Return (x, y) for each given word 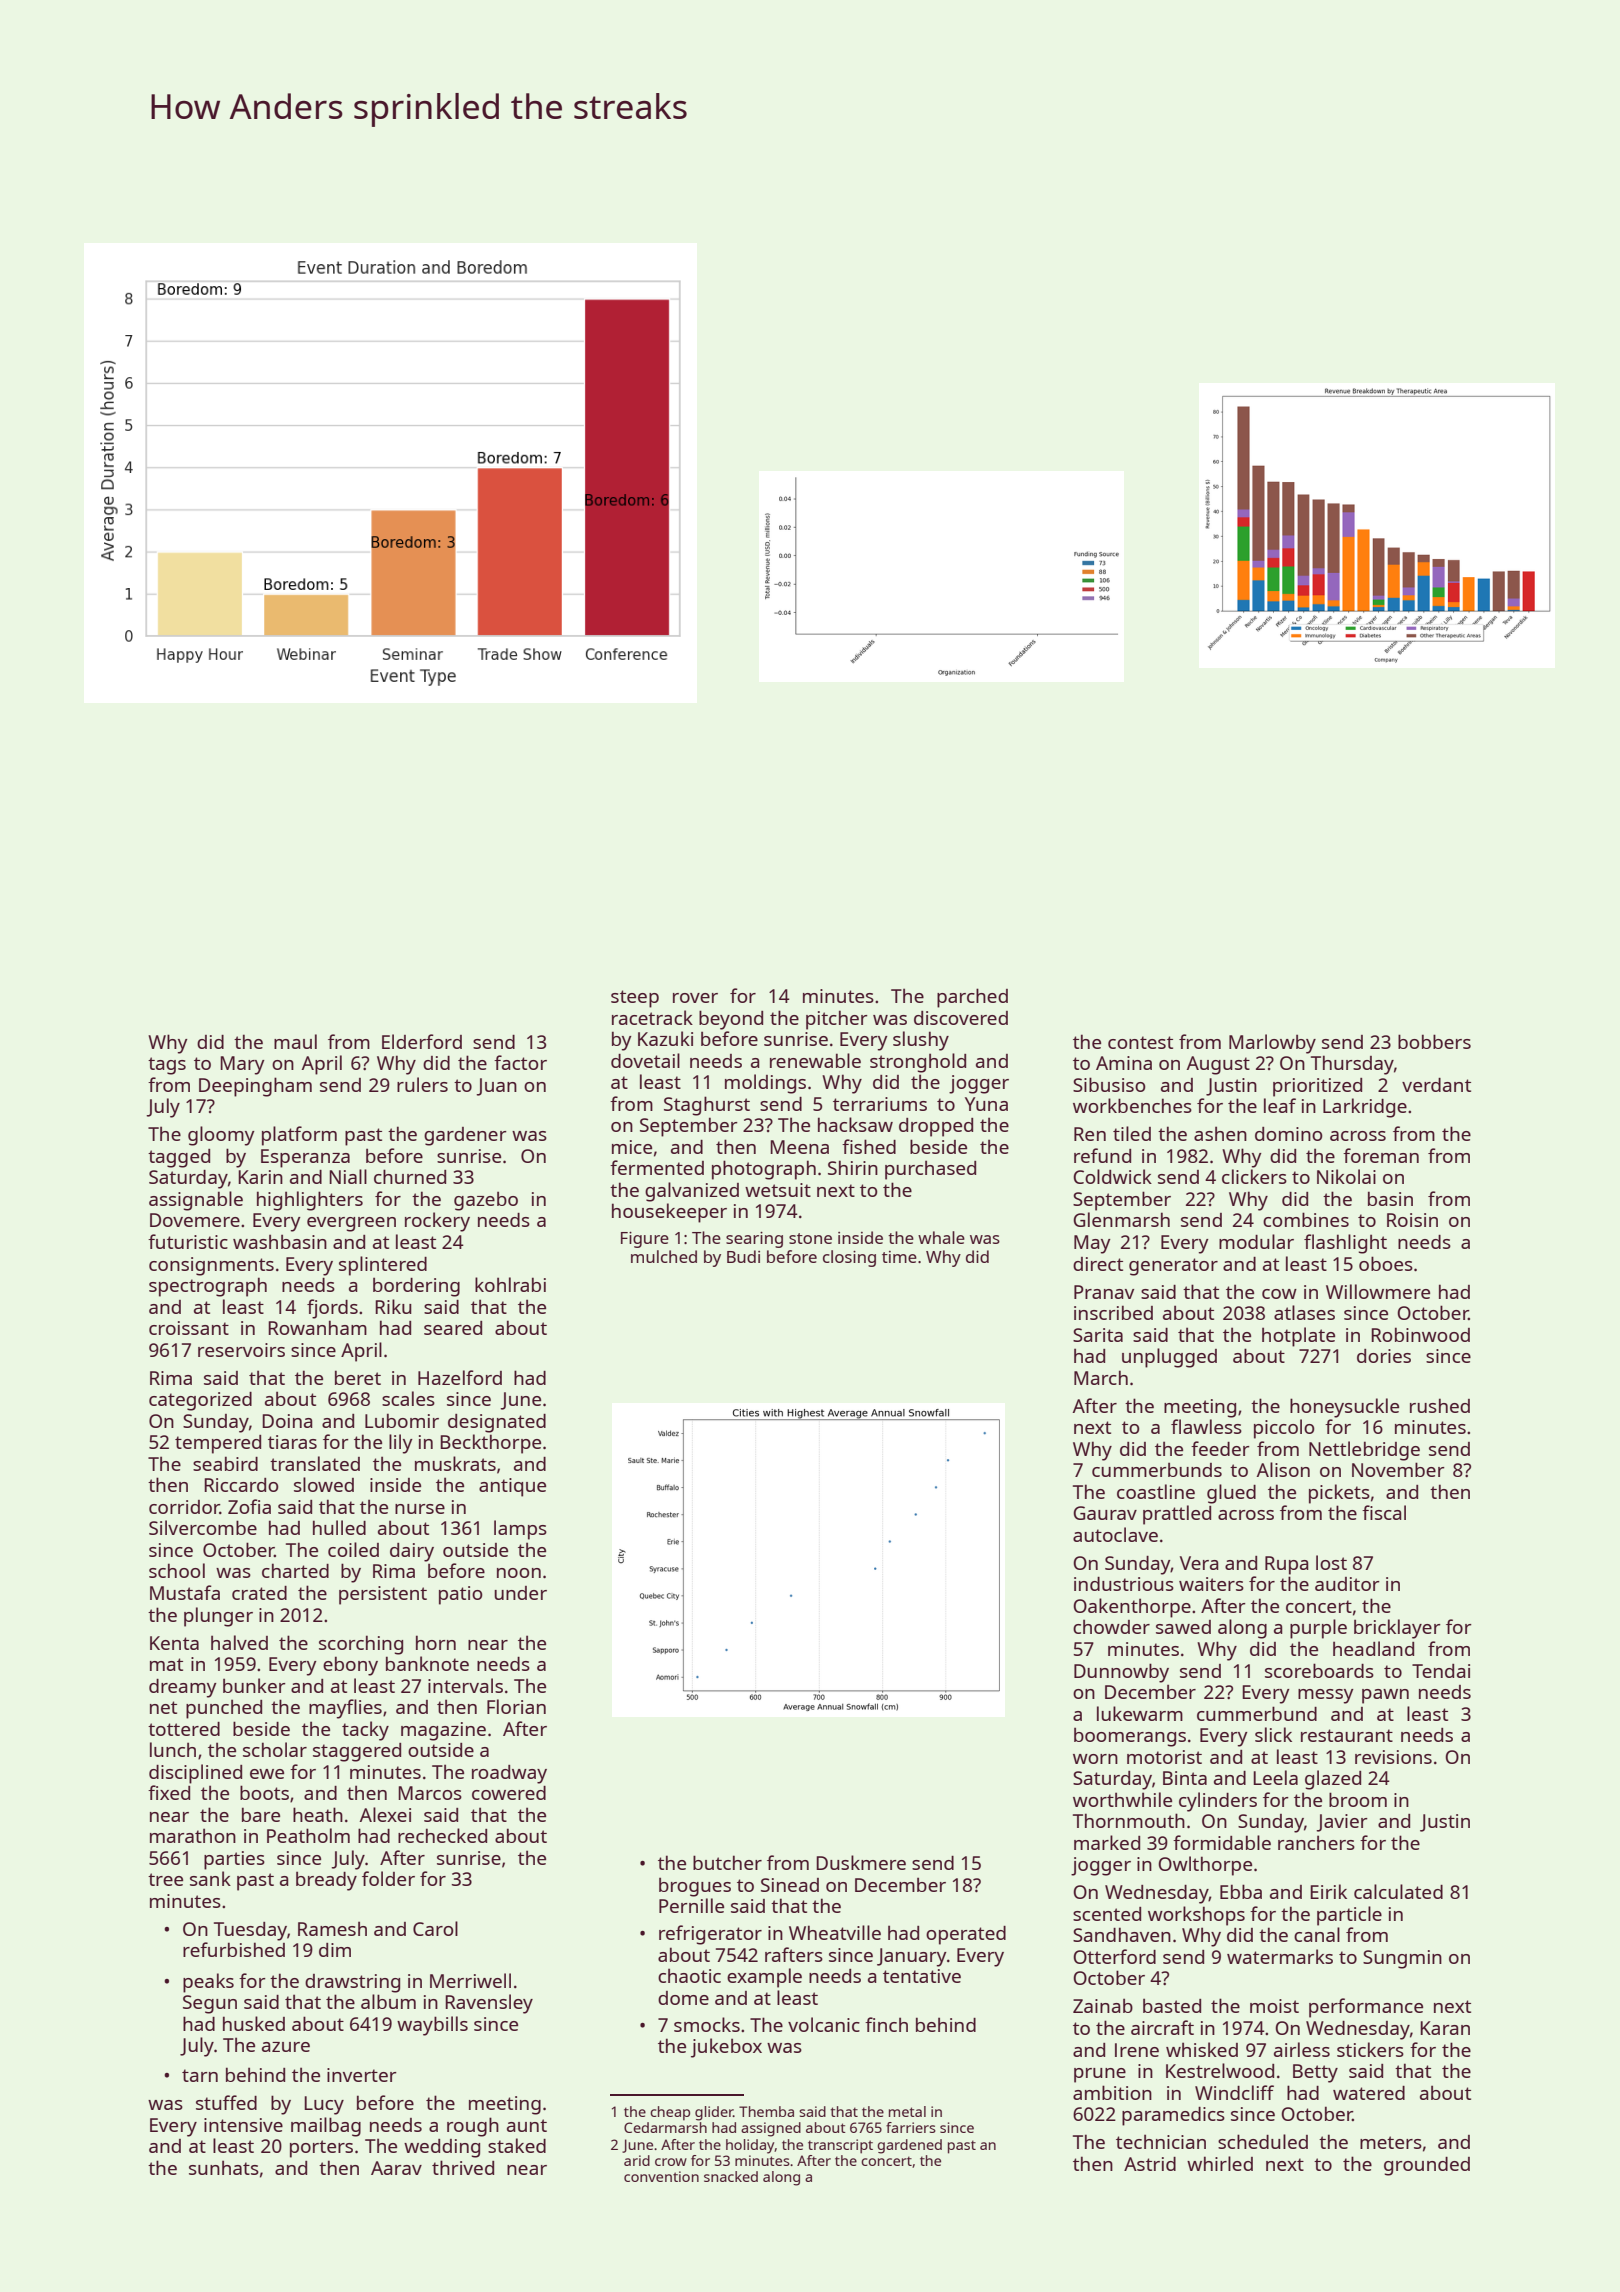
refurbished (234, 1949)
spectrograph (208, 1287)
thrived (463, 2167)
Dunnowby (1121, 1673)
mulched (664, 1256)
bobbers (1434, 1041)
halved (239, 1642)
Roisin (1412, 1220)
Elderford (422, 1041)
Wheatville (835, 1932)
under (520, 1593)
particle (1349, 1916)
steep (635, 999)
